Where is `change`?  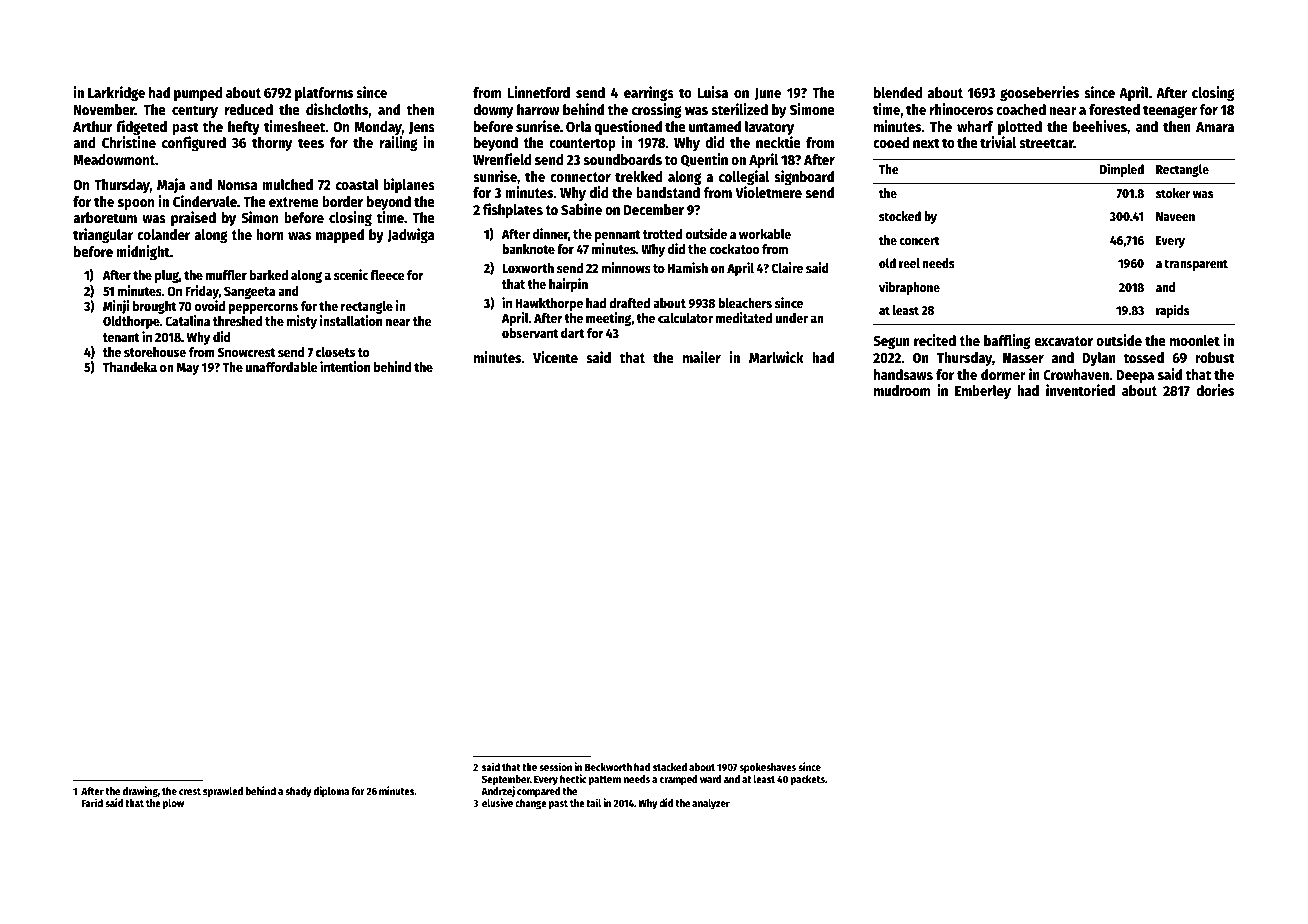
change is located at coordinates (531, 804).
